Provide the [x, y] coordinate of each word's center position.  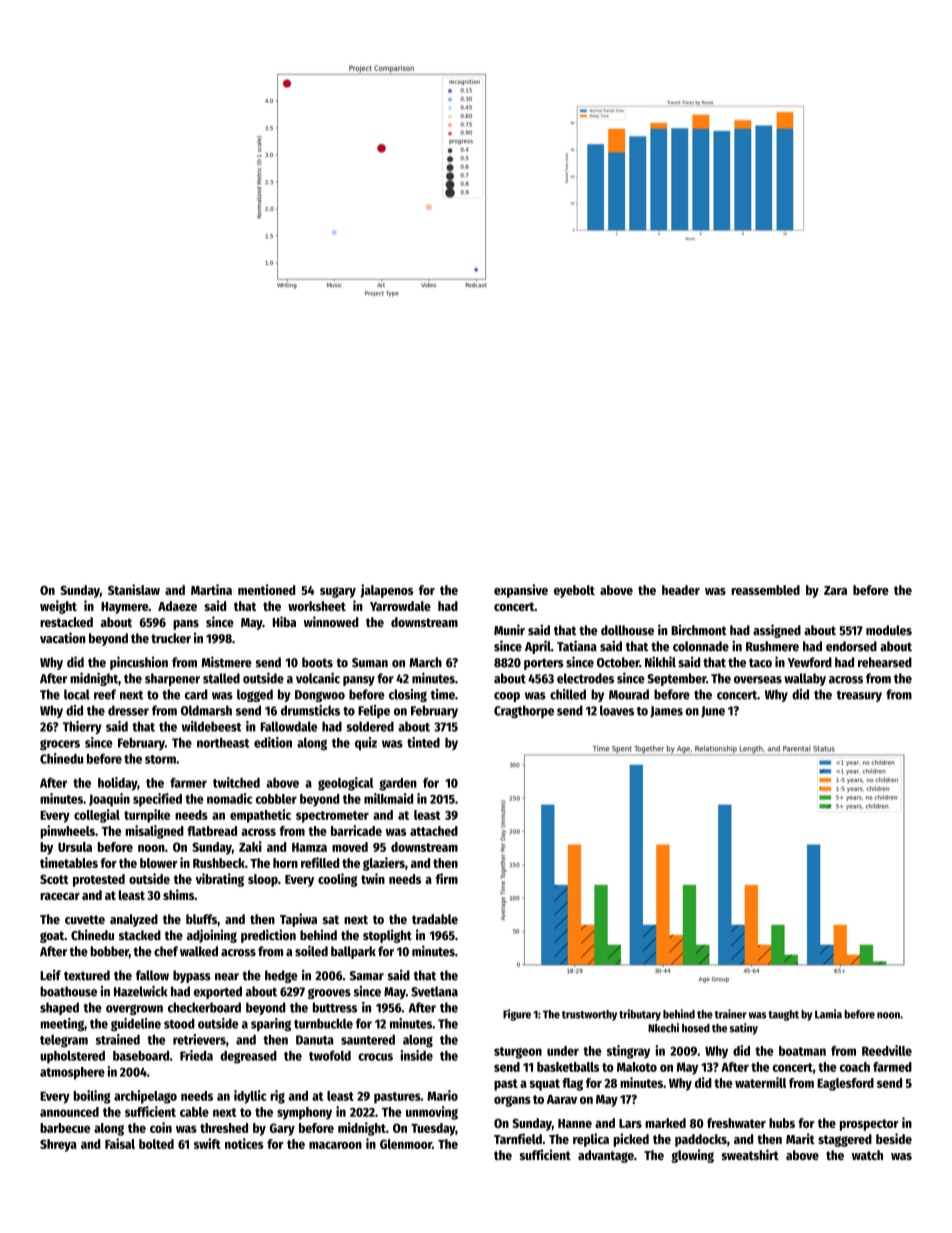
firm [447, 878]
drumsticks [310, 710]
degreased [248, 1057]
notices [244, 1143]
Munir [509, 630]
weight [58, 607]
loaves [617, 710]
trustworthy [589, 1015]
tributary [640, 1015]
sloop [263, 880]
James [666, 712]
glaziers [384, 864]
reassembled [765, 590]
